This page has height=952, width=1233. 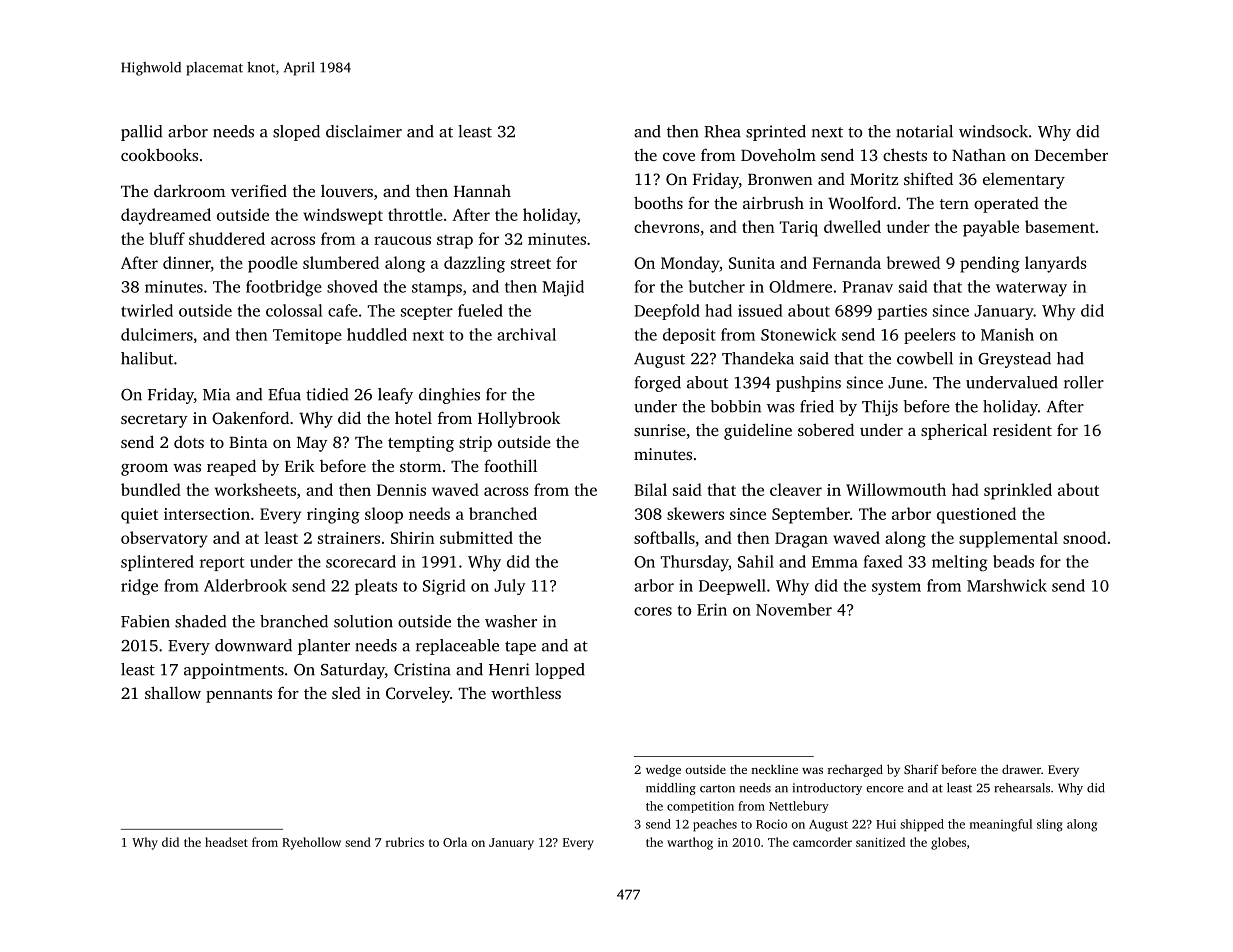 What do you see at coordinates (531, 263) in the page?
I see `street` at bounding box center [531, 263].
